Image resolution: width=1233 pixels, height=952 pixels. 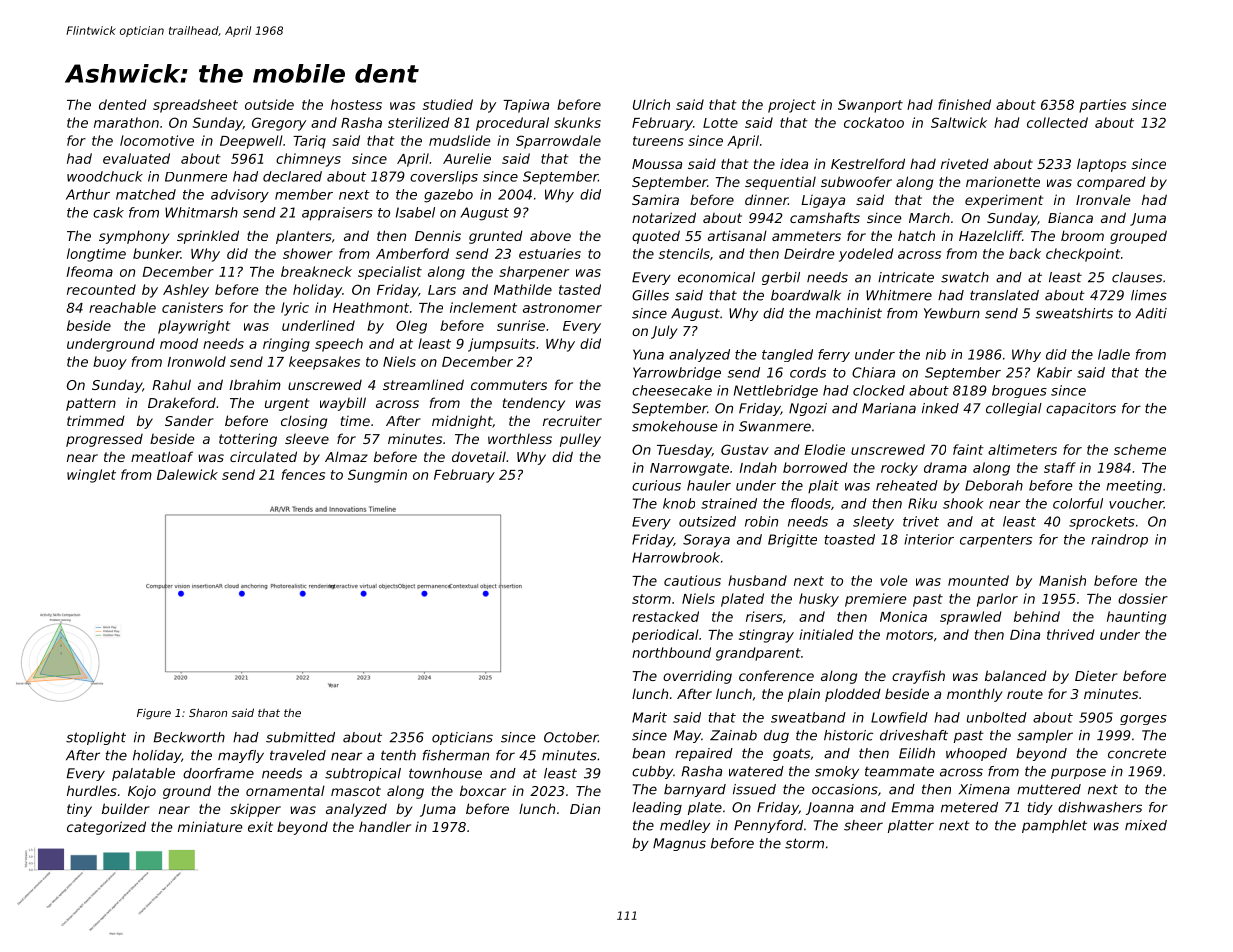 I want to click on estuaries, so click(x=550, y=253).
